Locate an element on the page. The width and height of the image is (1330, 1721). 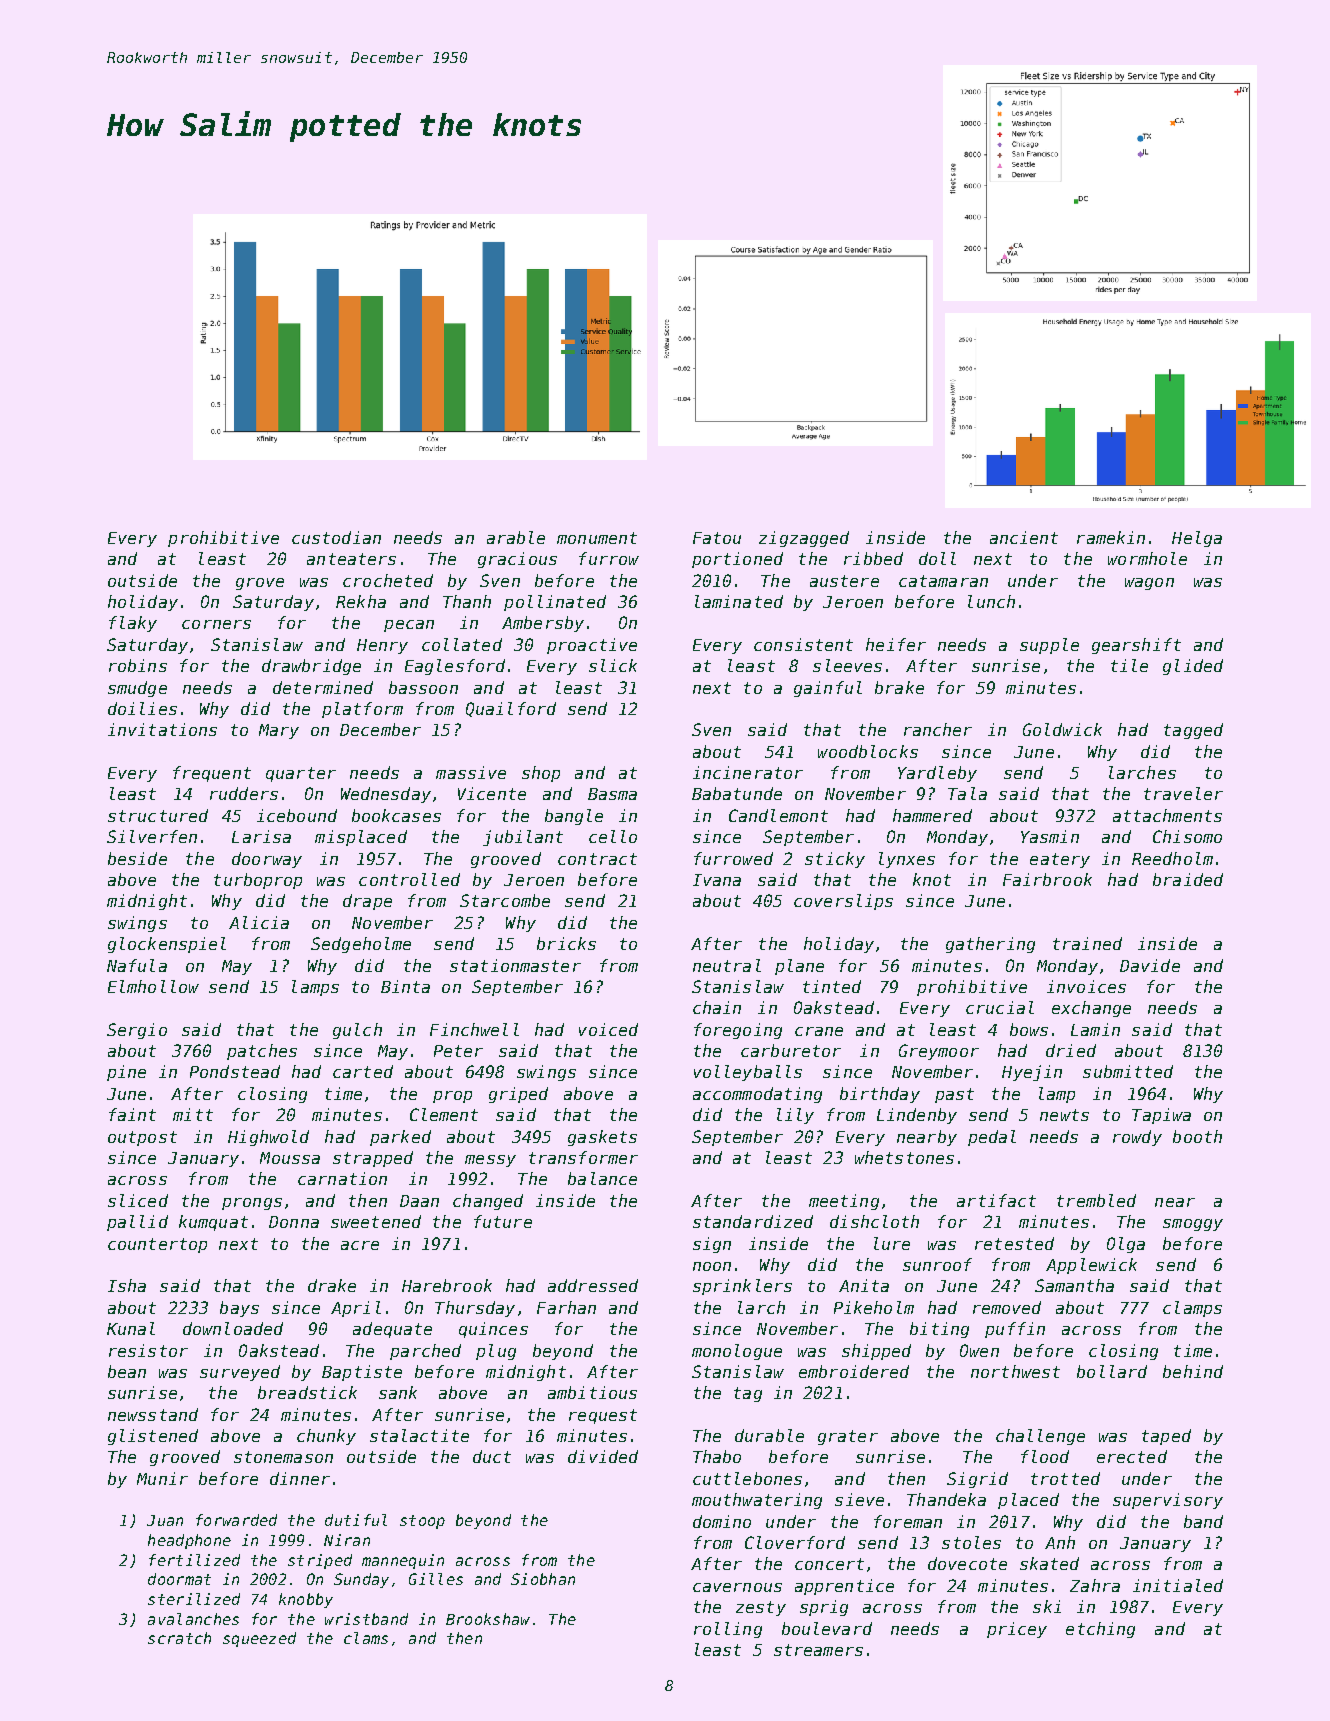
Isha is located at coordinates (127, 1285).
